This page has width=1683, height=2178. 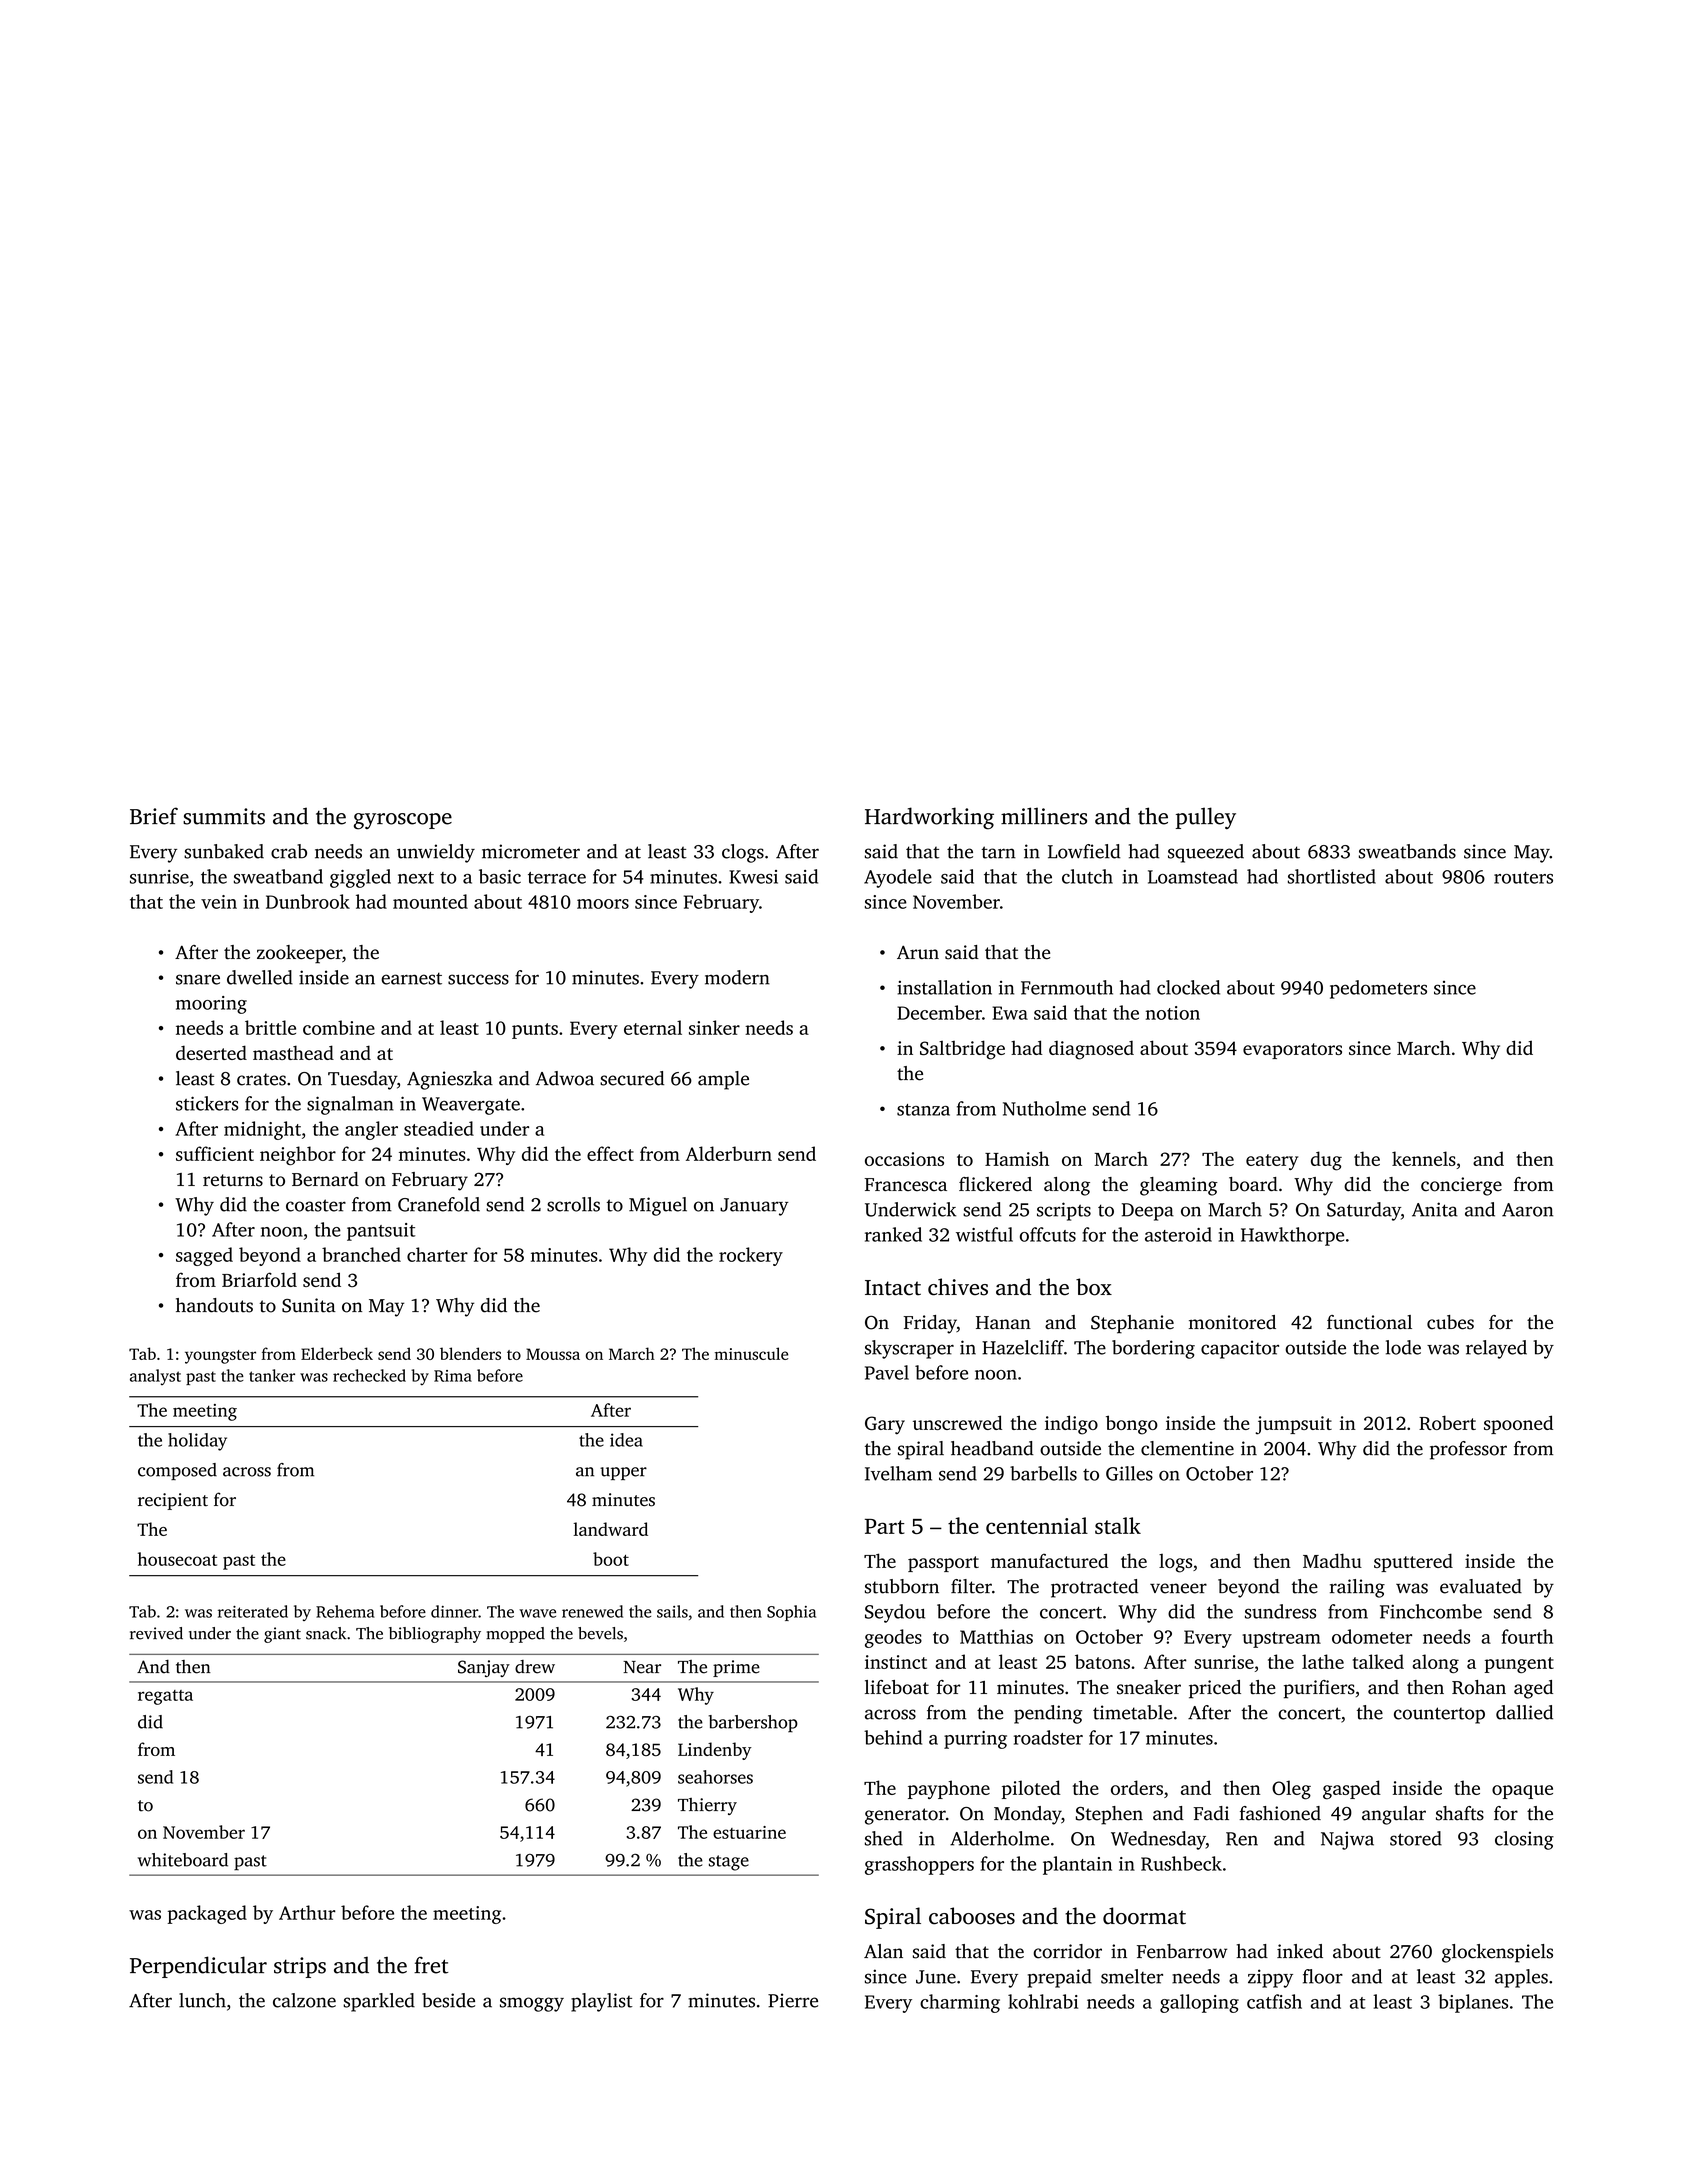 What do you see at coordinates (531, 851) in the page?
I see `micrometer` at bounding box center [531, 851].
